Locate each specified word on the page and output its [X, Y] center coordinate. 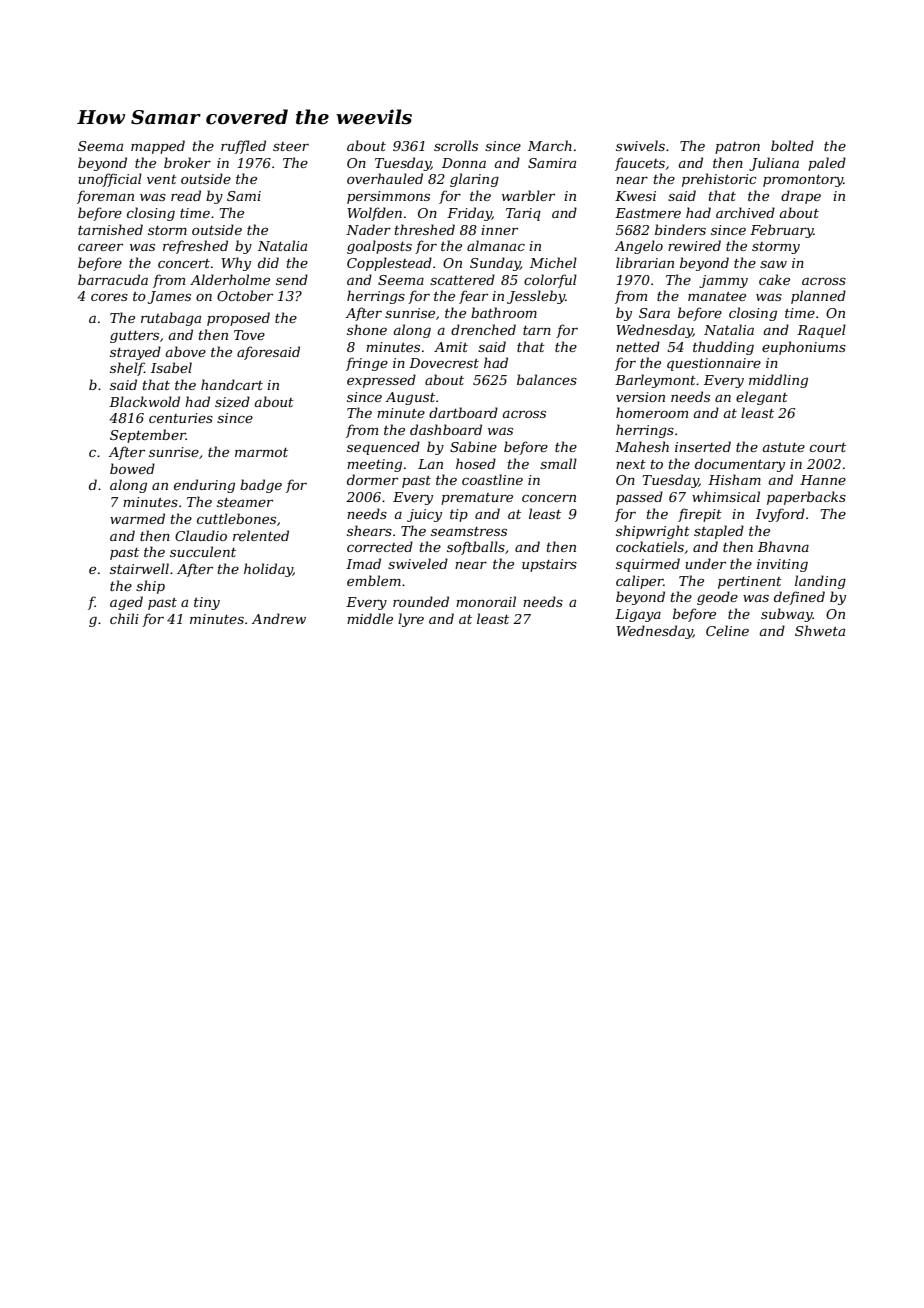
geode [717, 598]
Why [236, 264]
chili [124, 618]
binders [680, 229]
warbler [528, 195]
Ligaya [638, 615]
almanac [496, 245]
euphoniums [804, 348]
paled [827, 164]
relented [261, 535]
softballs [476, 548]
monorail [486, 601]
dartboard [463, 412]
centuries [181, 418]
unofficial [110, 180]
